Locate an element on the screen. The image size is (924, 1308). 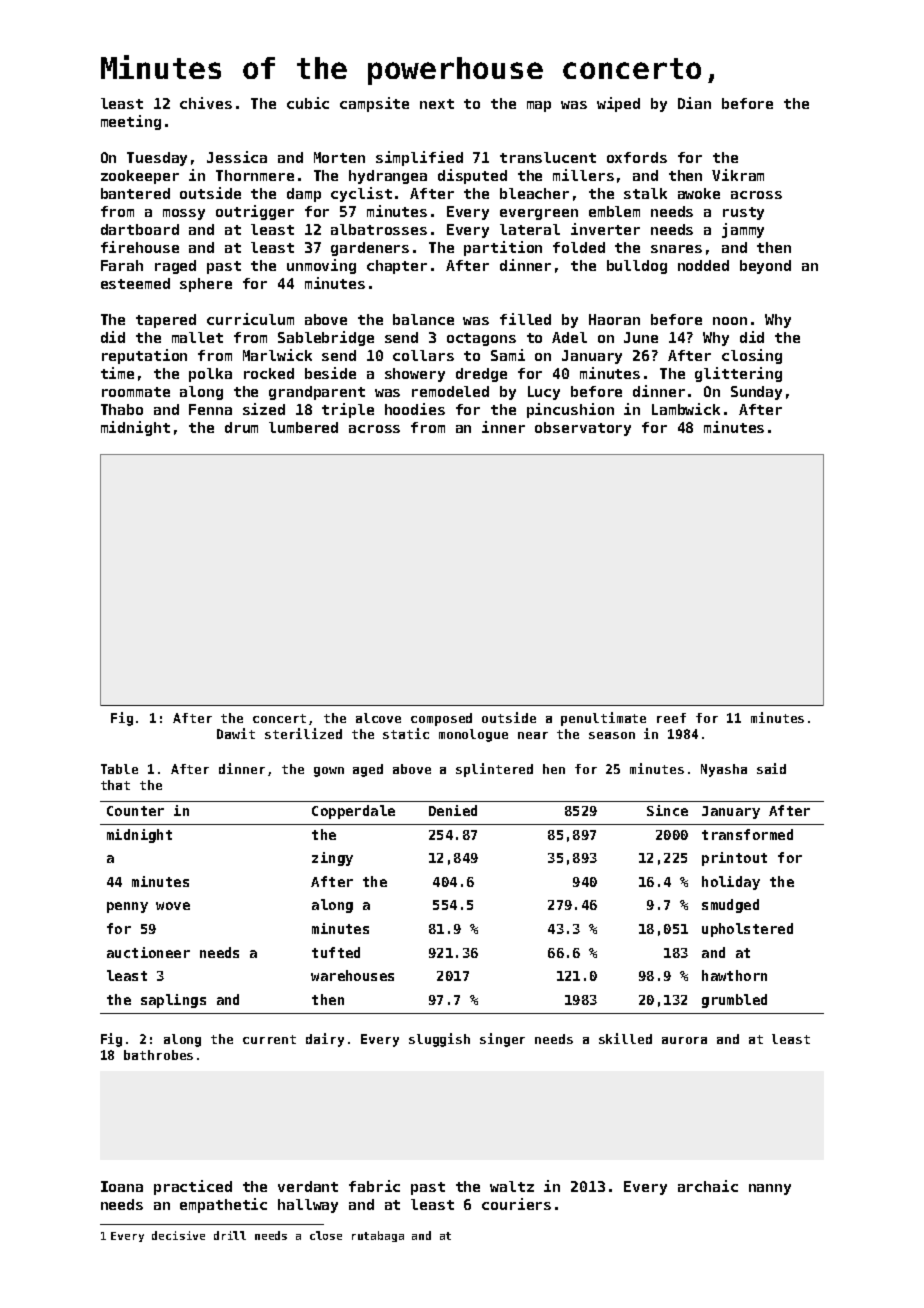
Copperdale is located at coordinates (353, 812).
